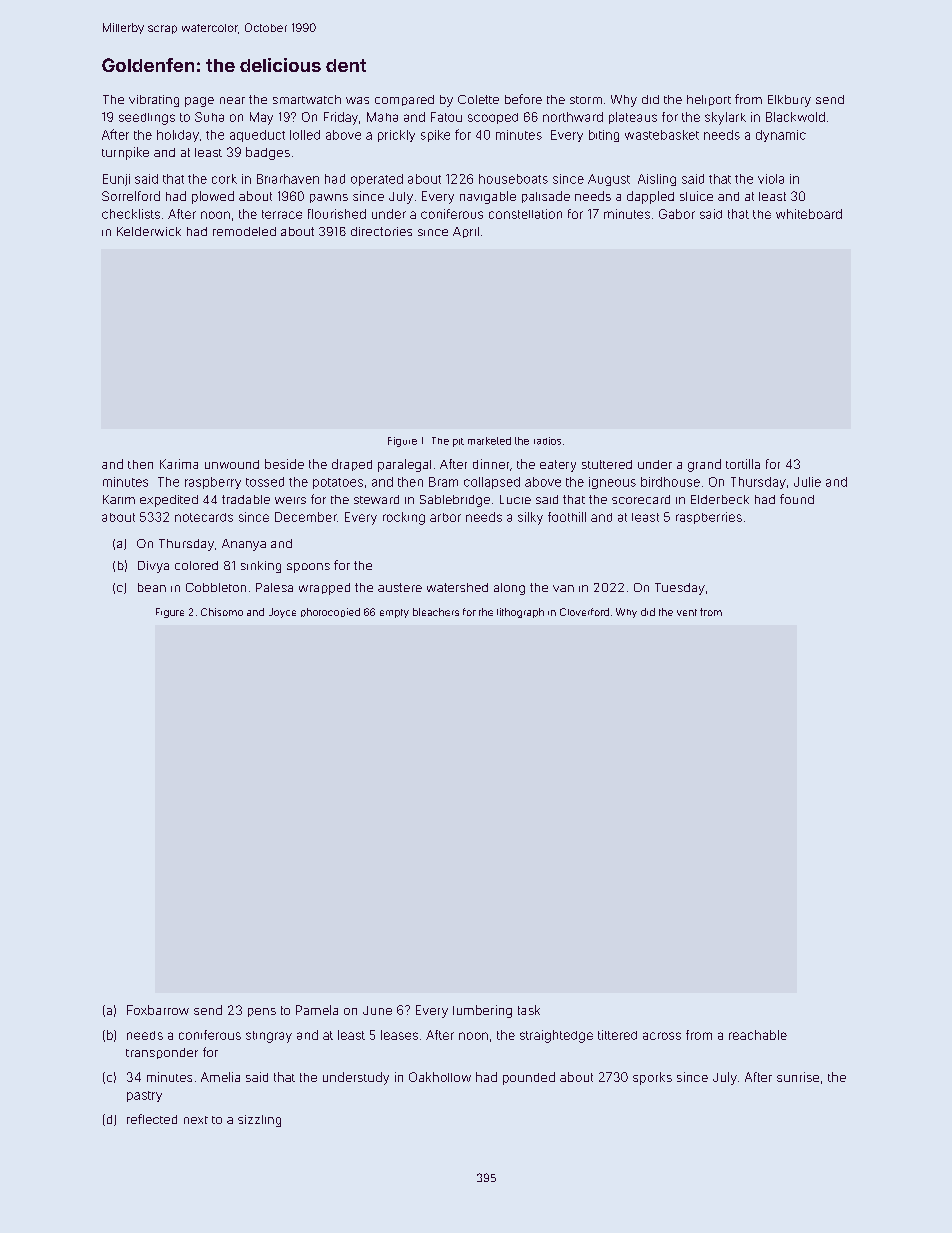 This document has width=952, height=1233. What do you see at coordinates (436, 612) in the document?
I see `bleachers` at bounding box center [436, 612].
